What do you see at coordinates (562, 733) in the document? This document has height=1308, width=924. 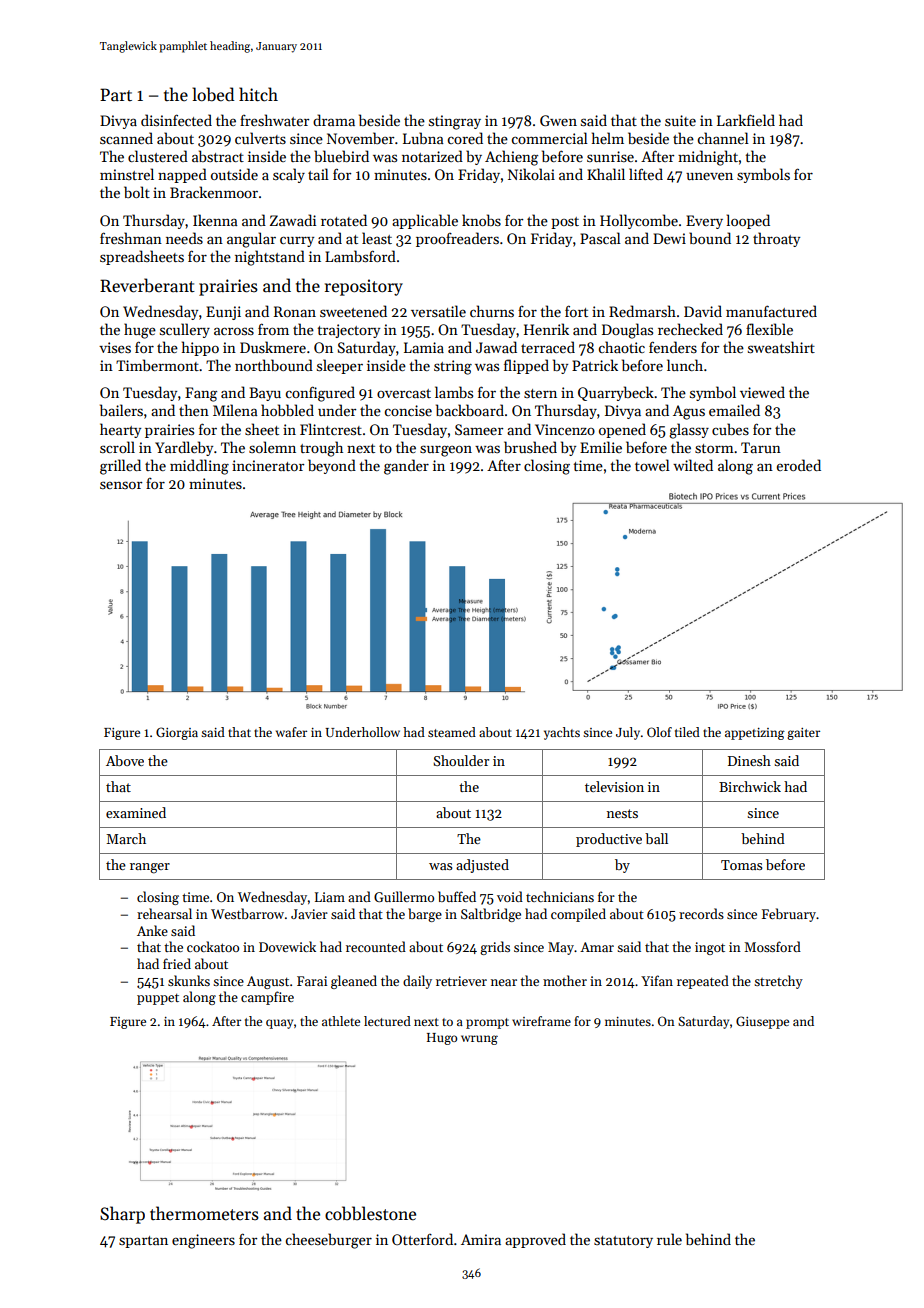 I see `yachts` at bounding box center [562, 733].
